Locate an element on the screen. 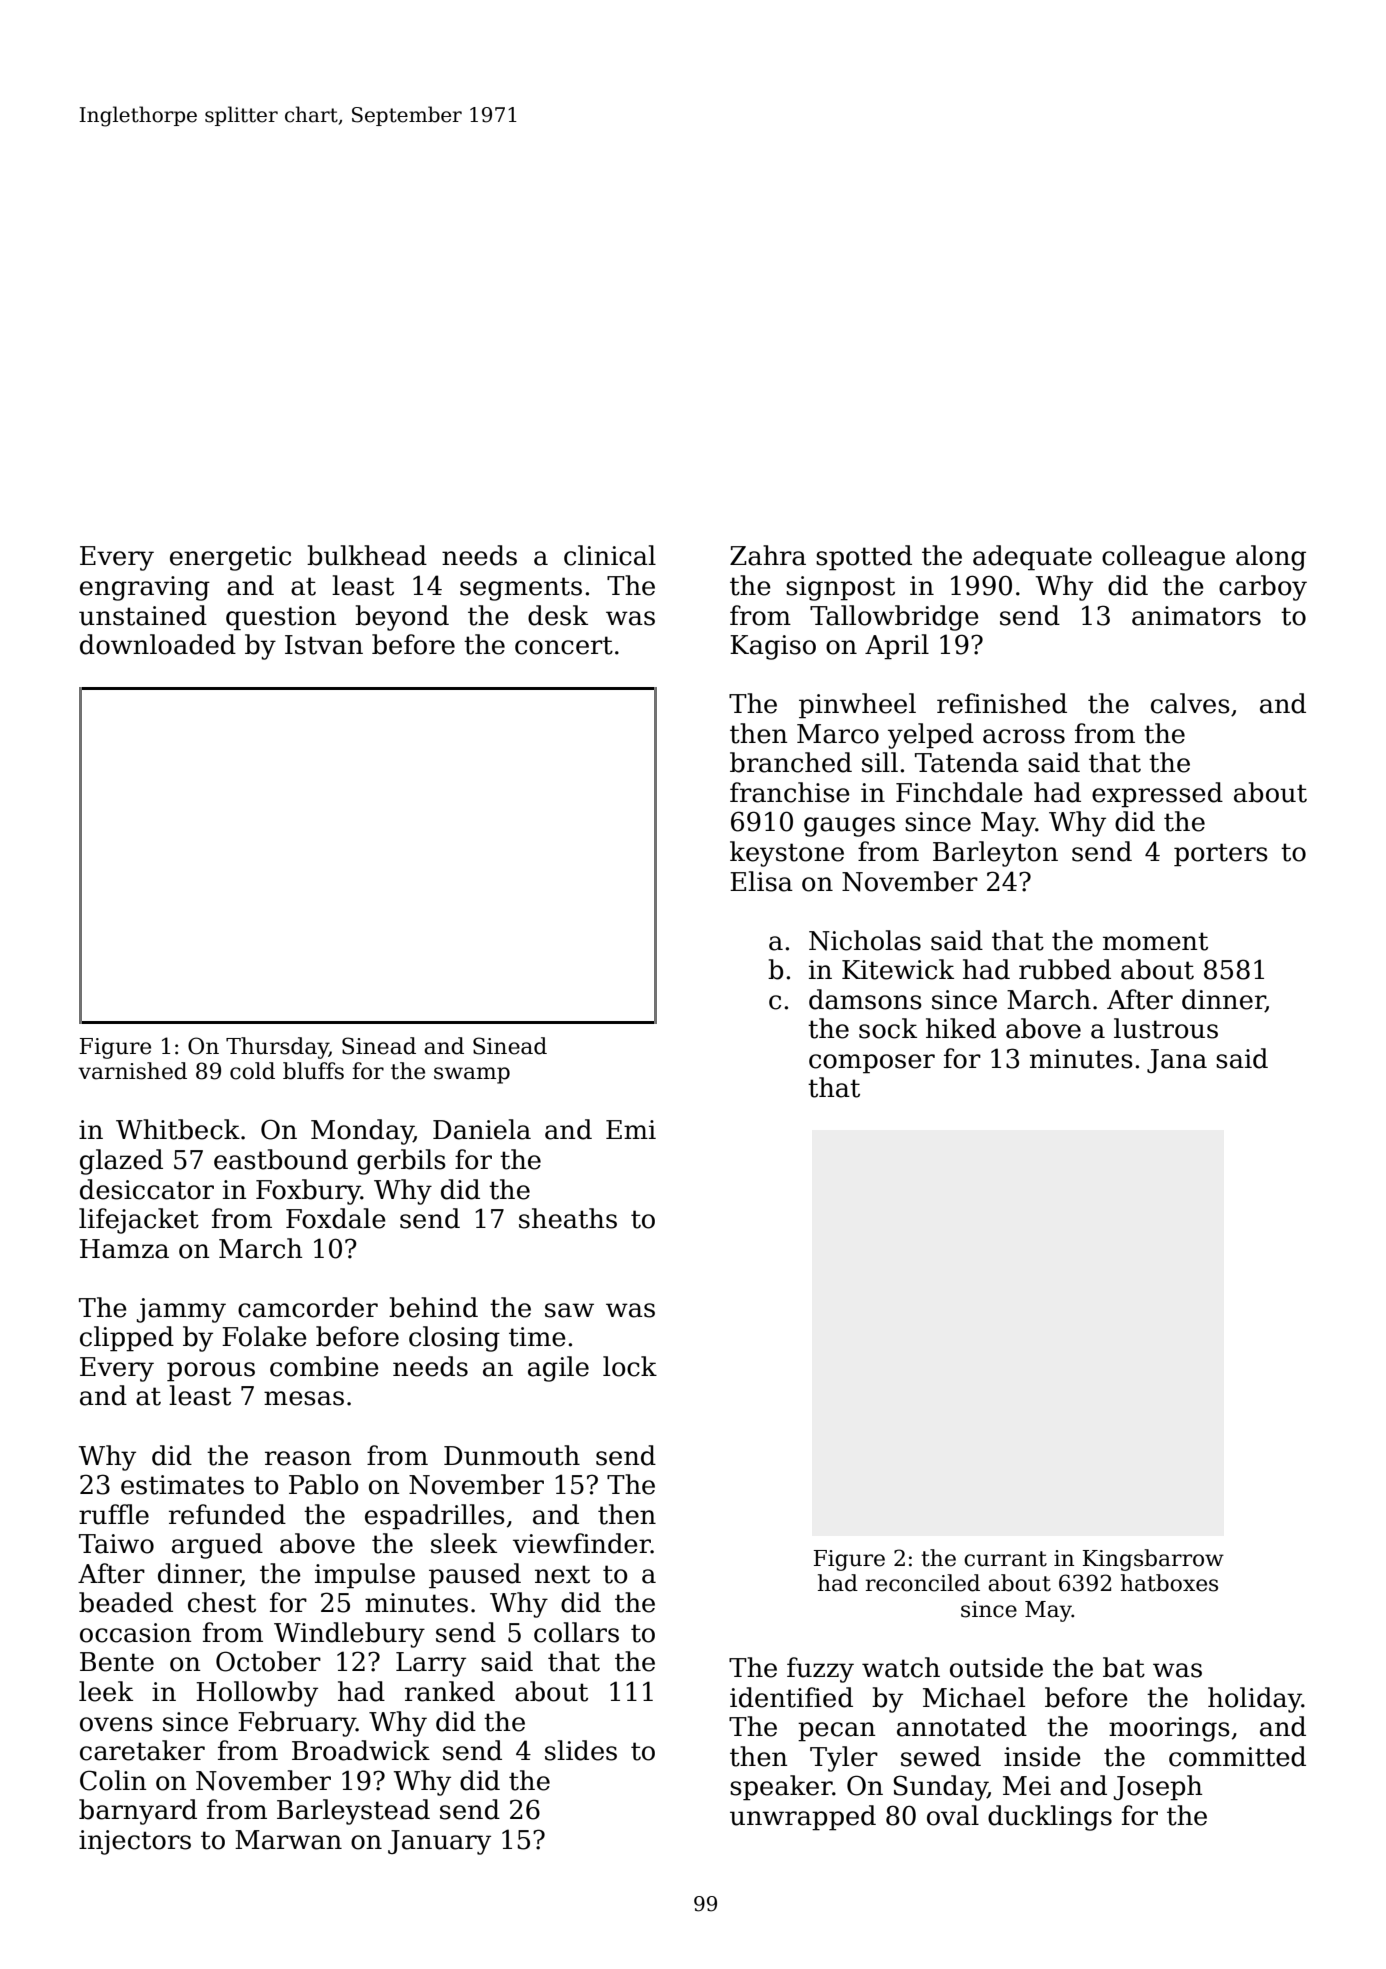 Image resolution: width=1386 pixels, height=1969 pixels. currant is located at coordinates (1005, 1559).
